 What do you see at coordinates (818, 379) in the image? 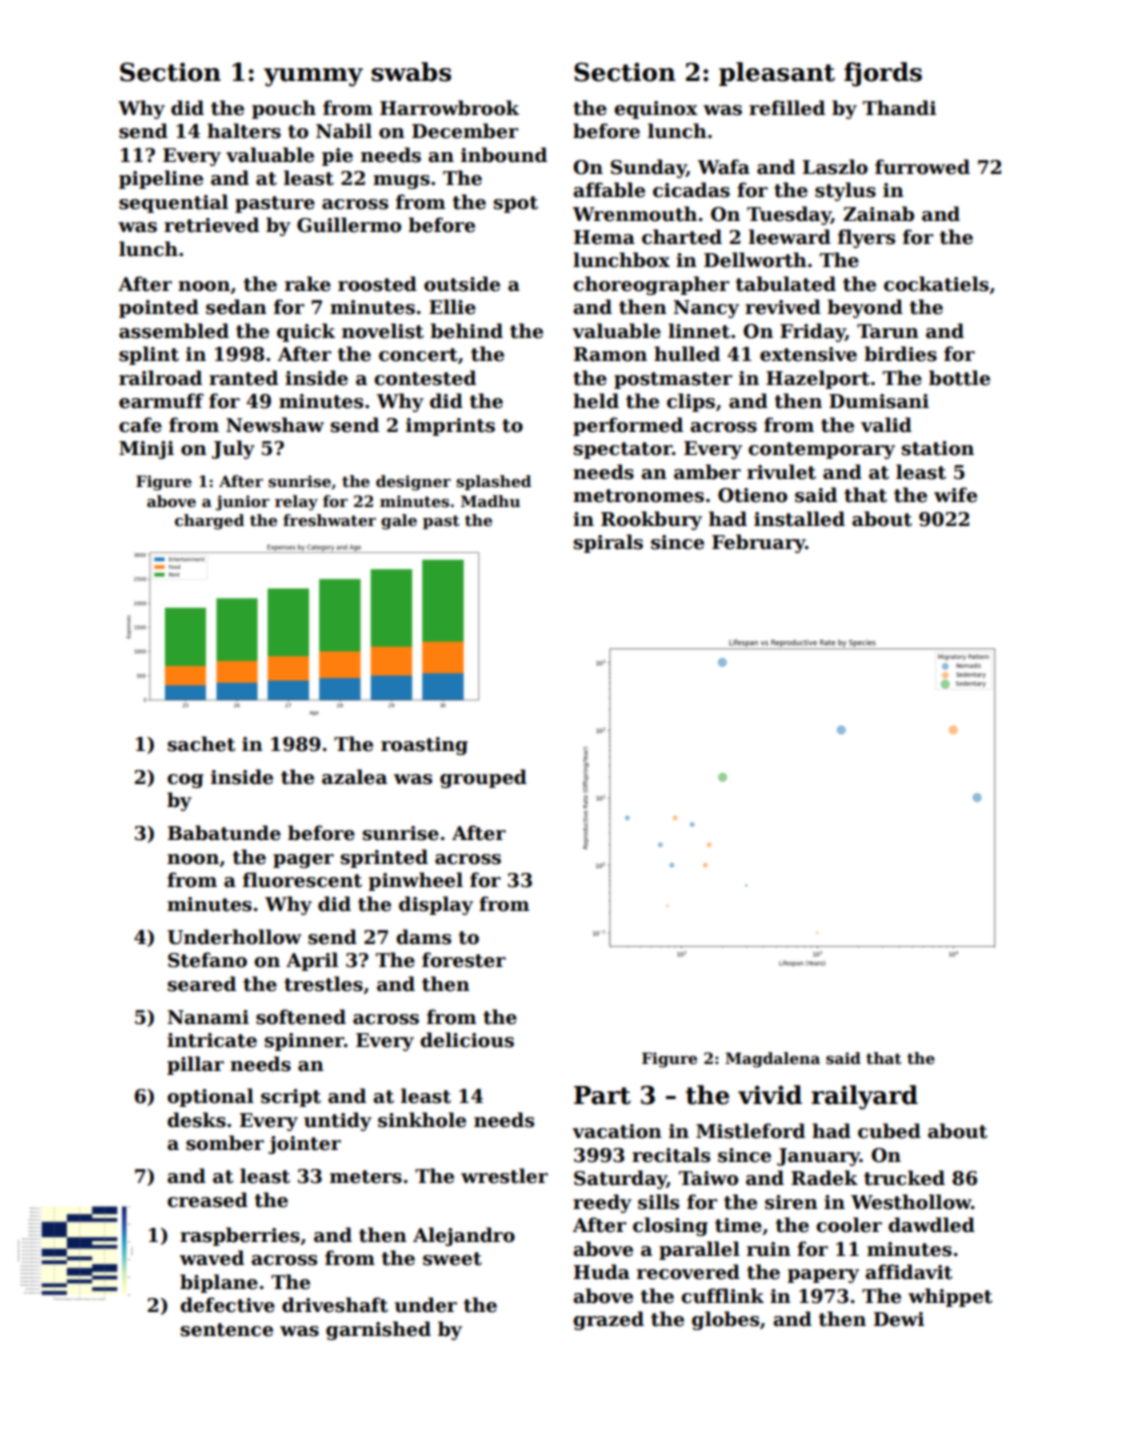
I see `Hazelport` at bounding box center [818, 379].
